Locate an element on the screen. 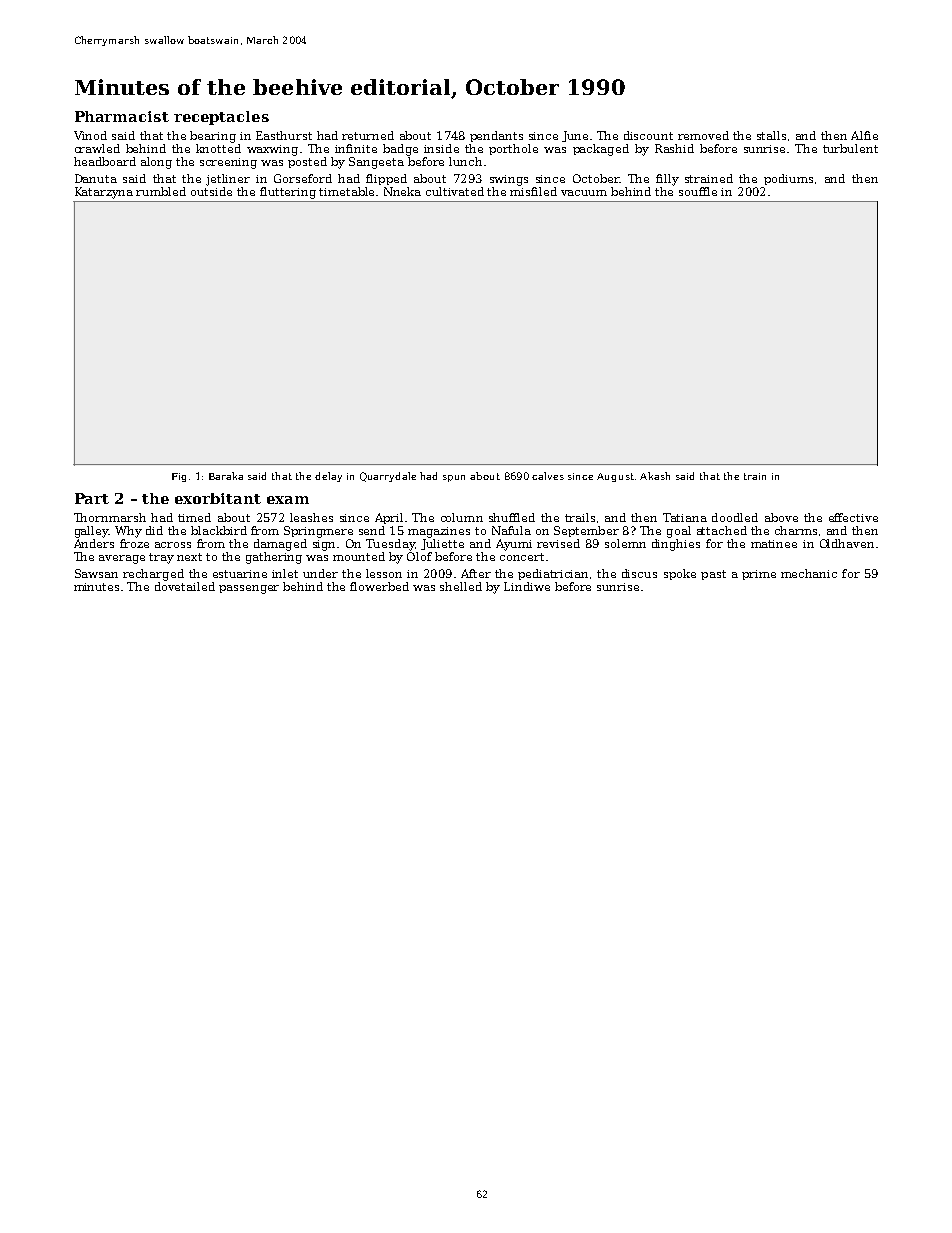 This screenshot has height=1233, width=952. Pharmacist is located at coordinates (122, 116).
